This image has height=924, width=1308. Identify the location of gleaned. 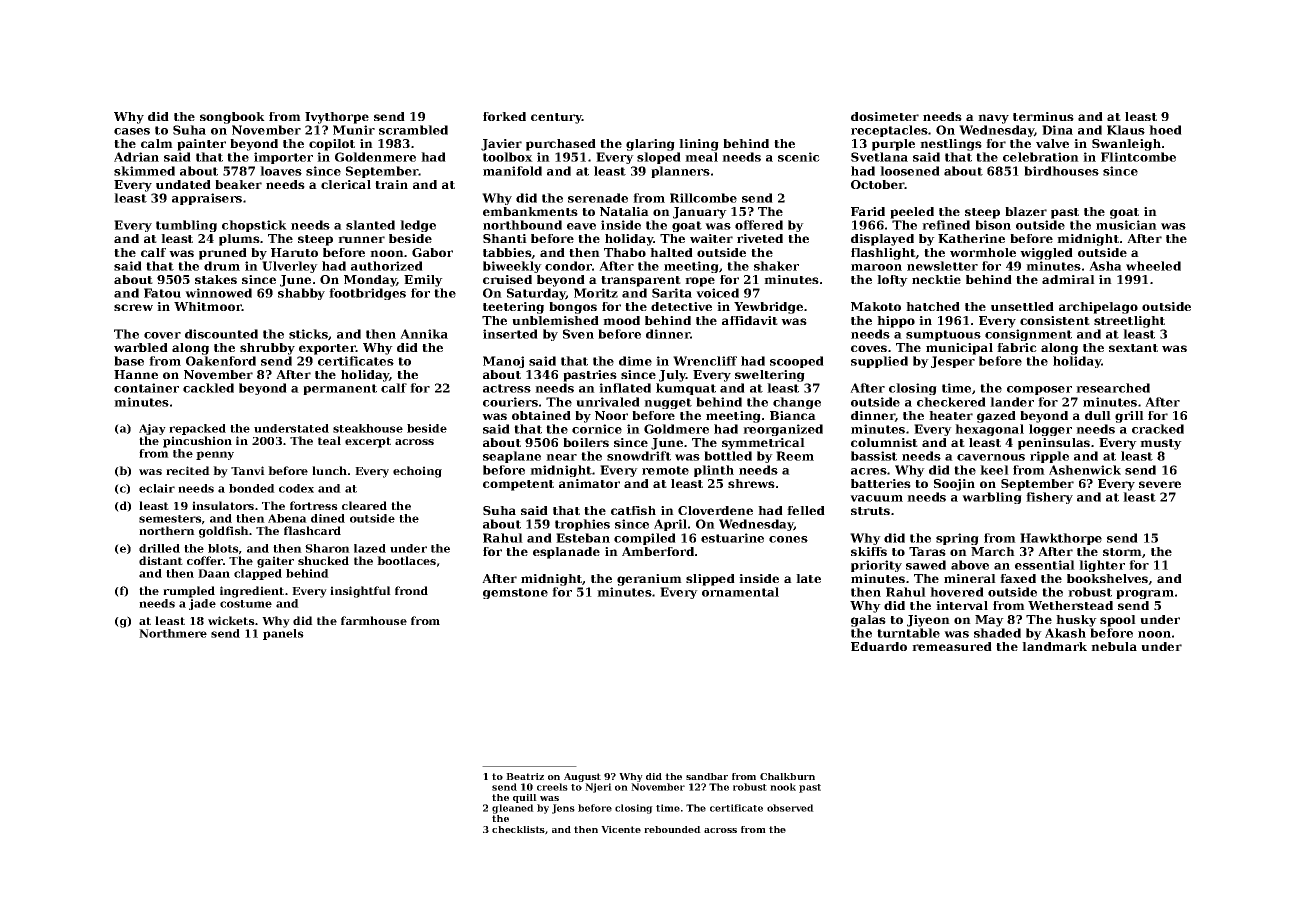
(513, 809).
